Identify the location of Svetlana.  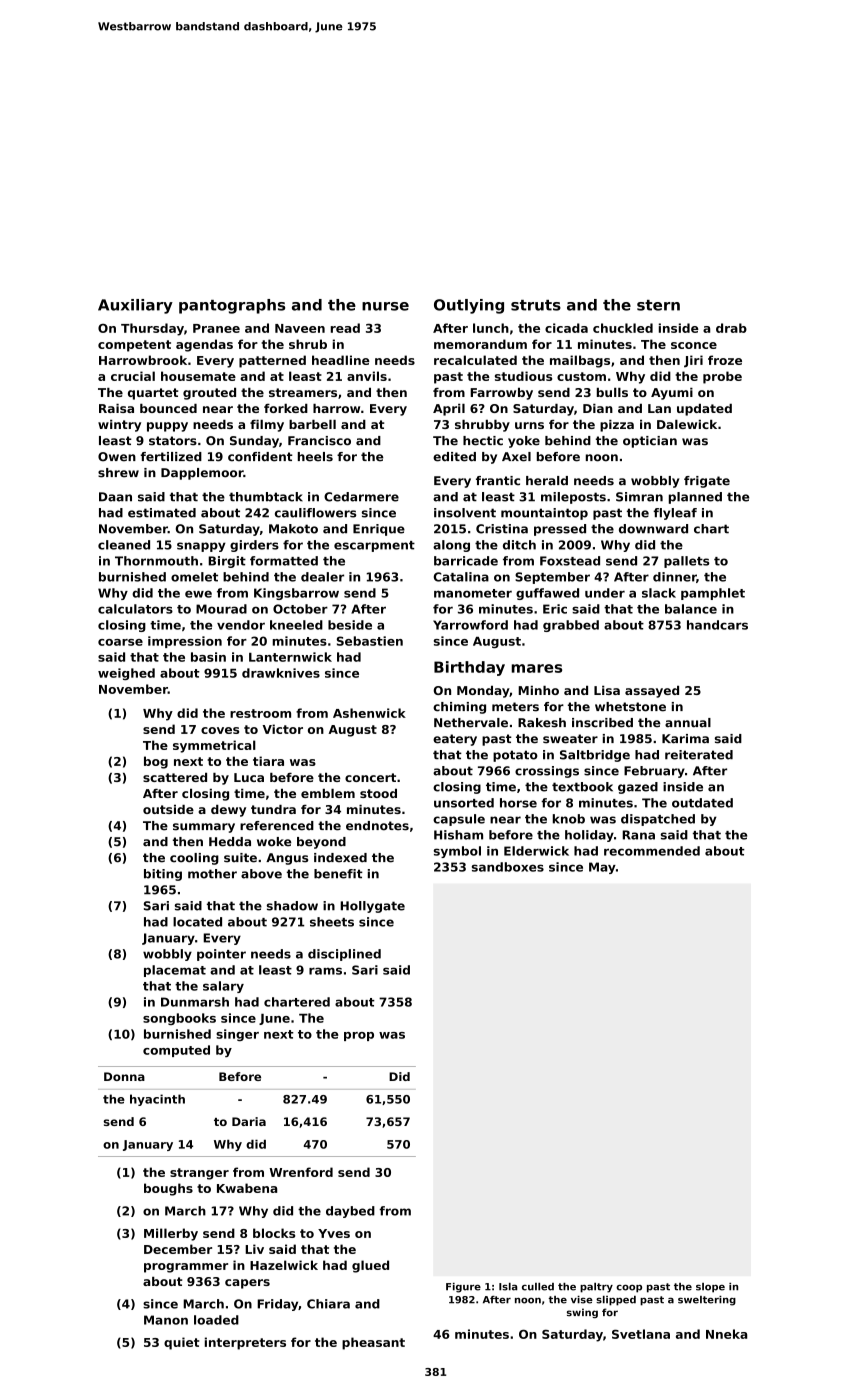
(641, 1334).
